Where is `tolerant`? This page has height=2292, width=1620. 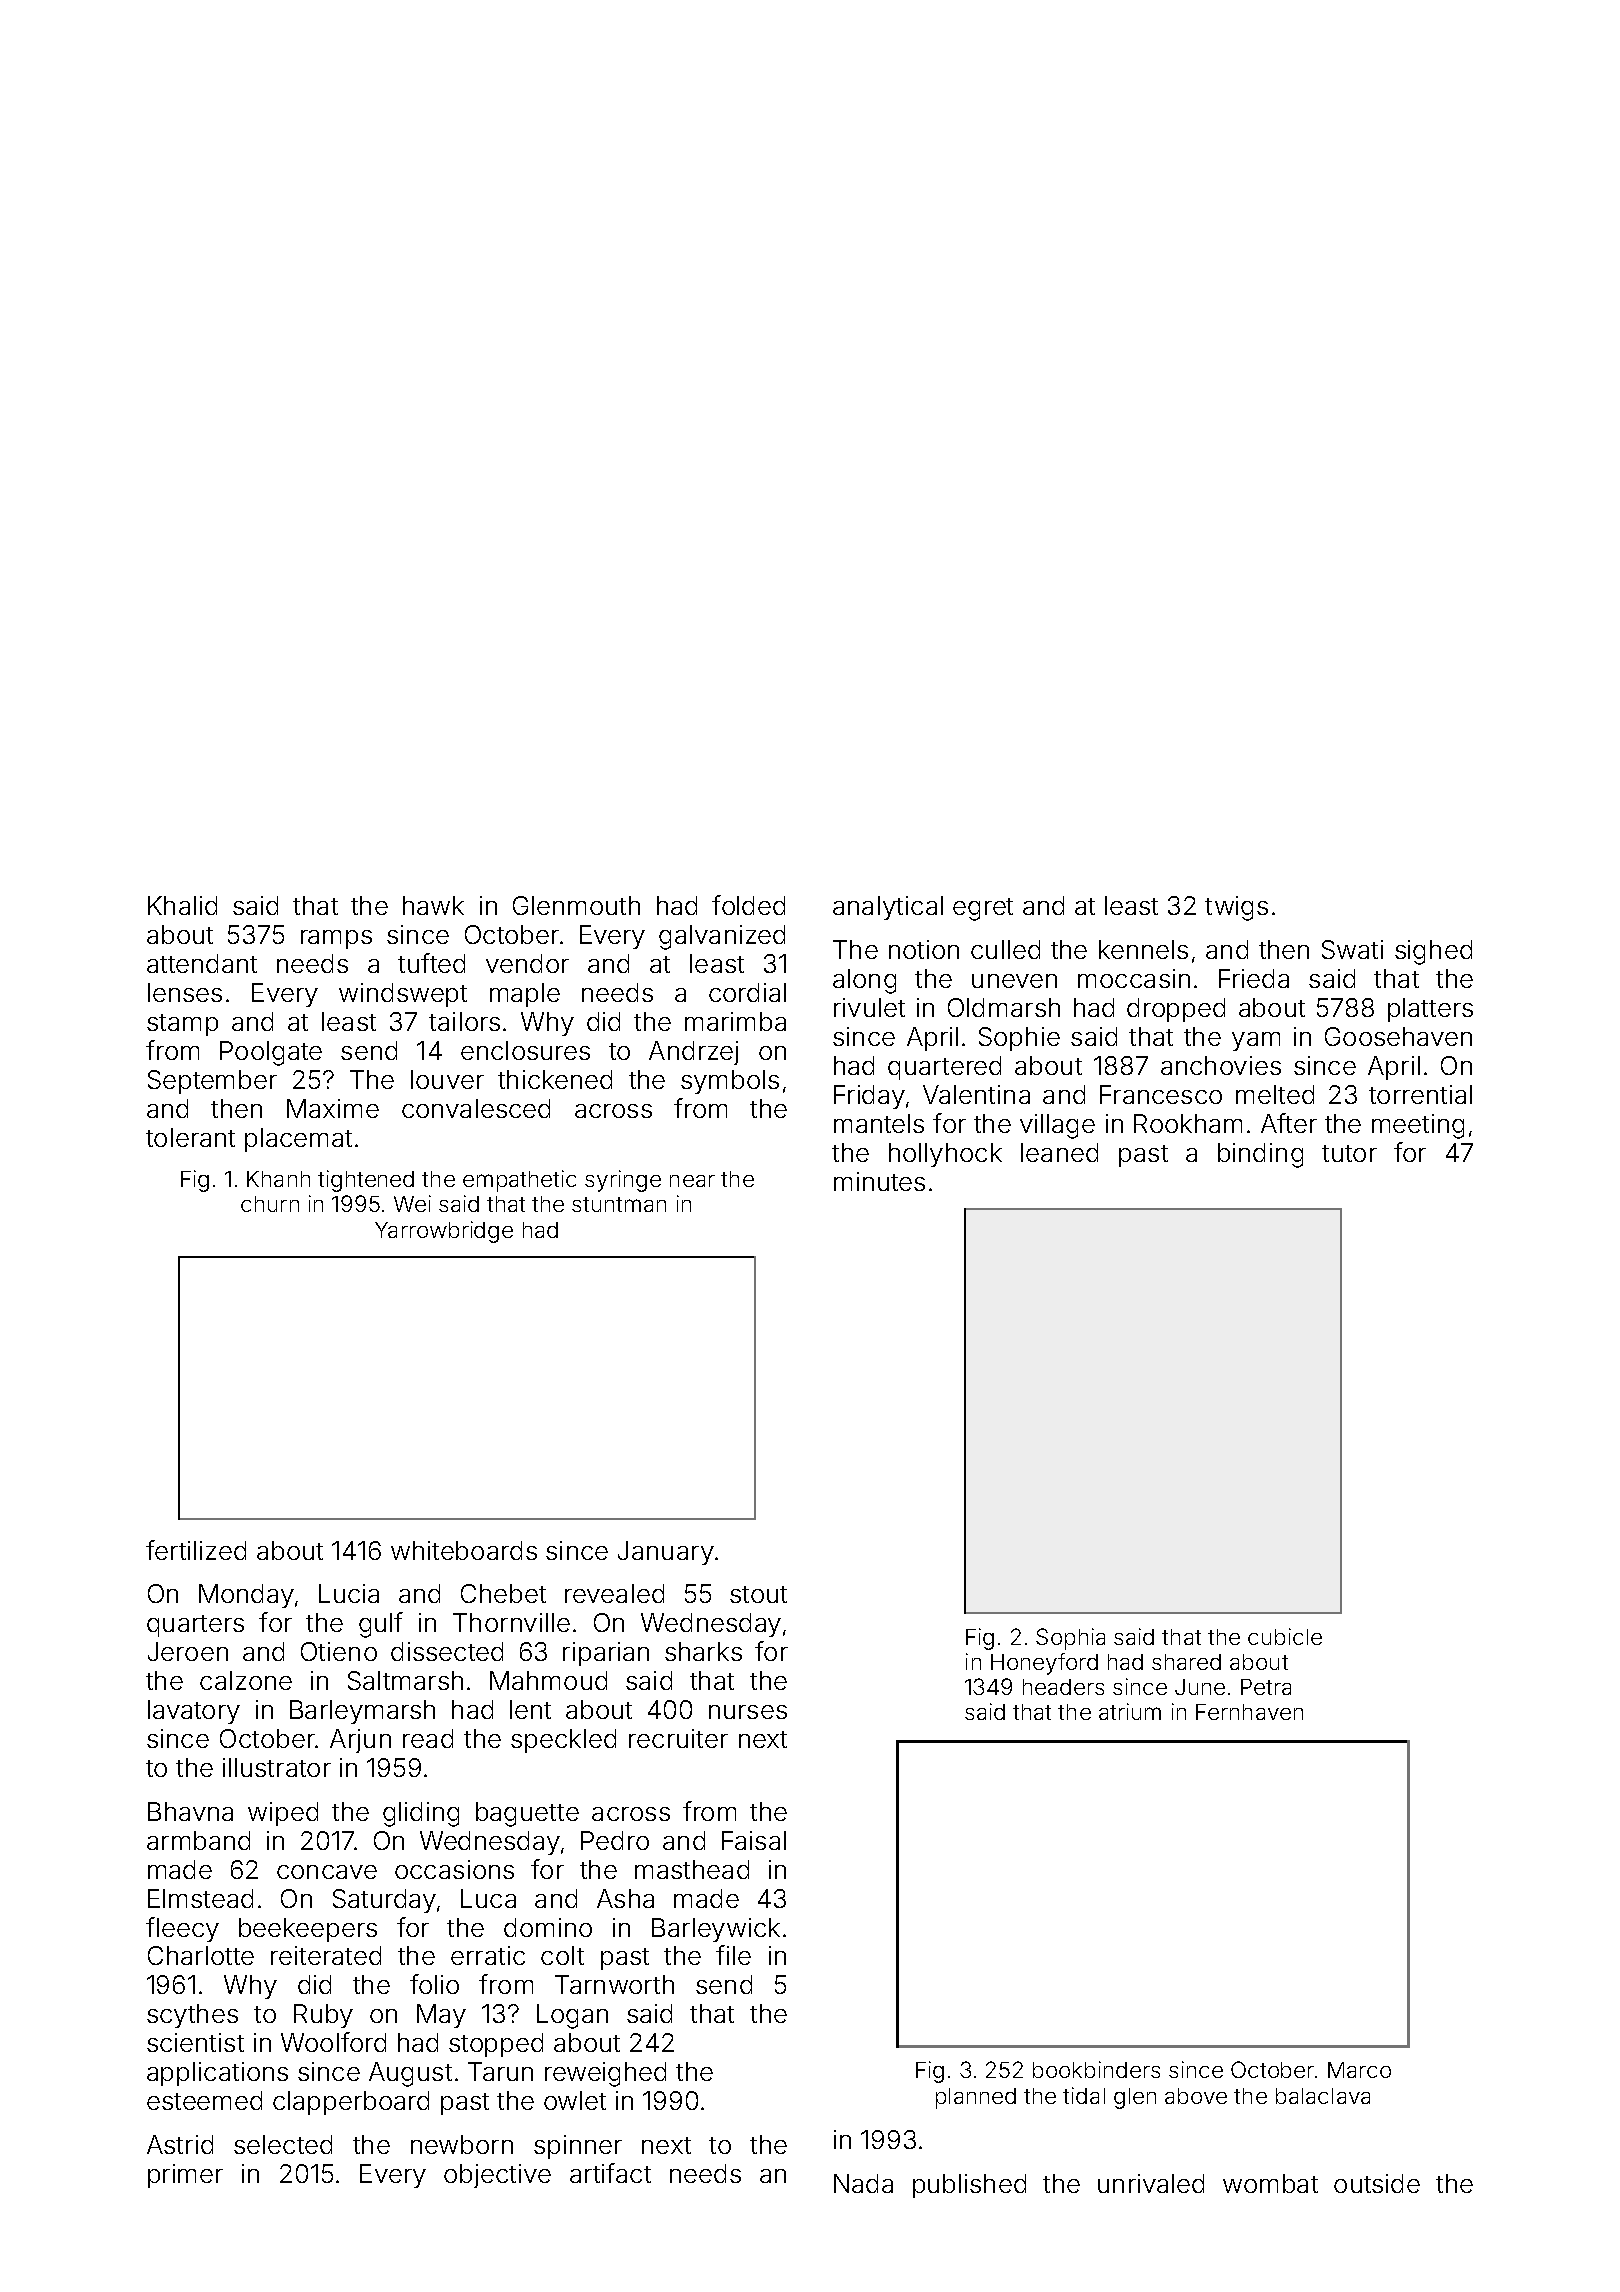
tolerant is located at coordinates (190, 1137).
